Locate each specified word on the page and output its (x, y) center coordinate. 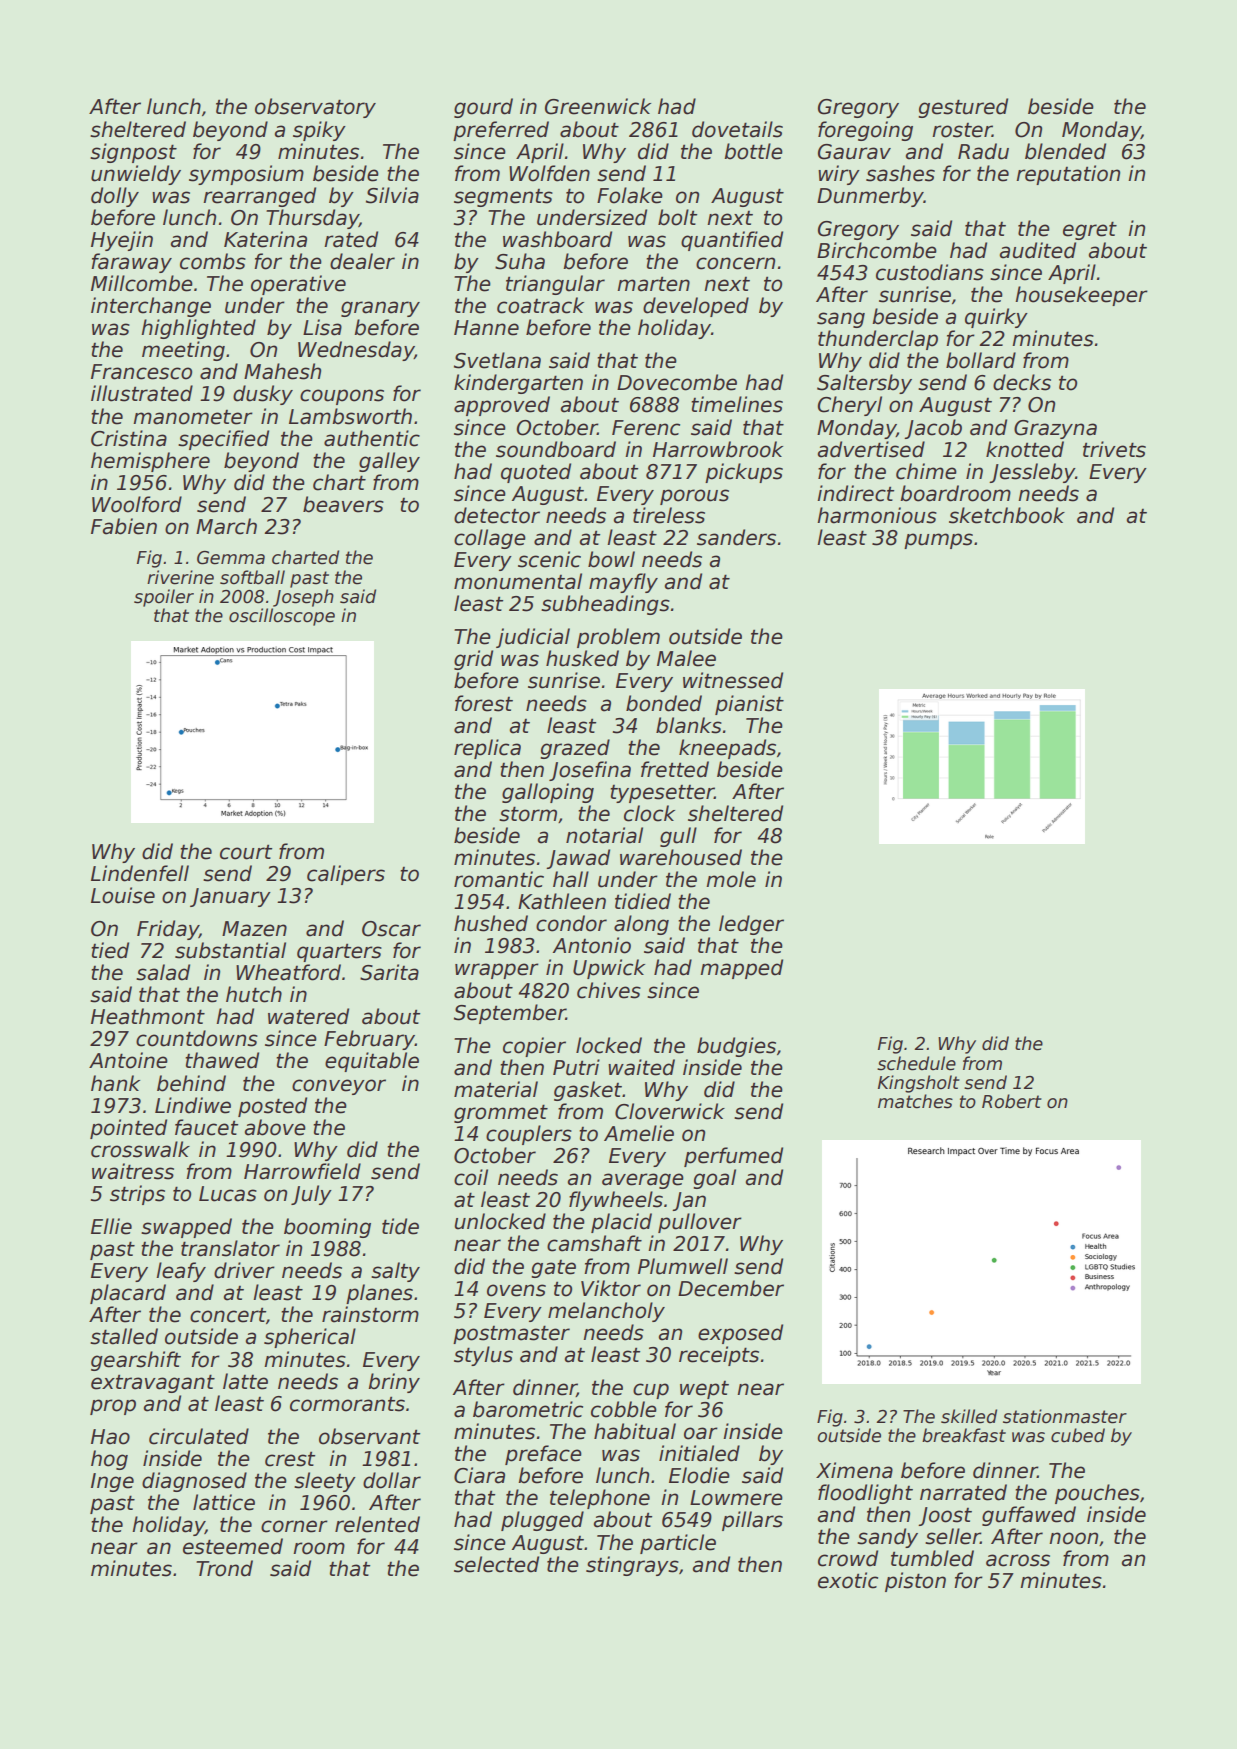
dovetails (737, 129)
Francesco (141, 372)
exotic (848, 1580)
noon (1073, 1538)
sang (841, 320)
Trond (224, 1568)
